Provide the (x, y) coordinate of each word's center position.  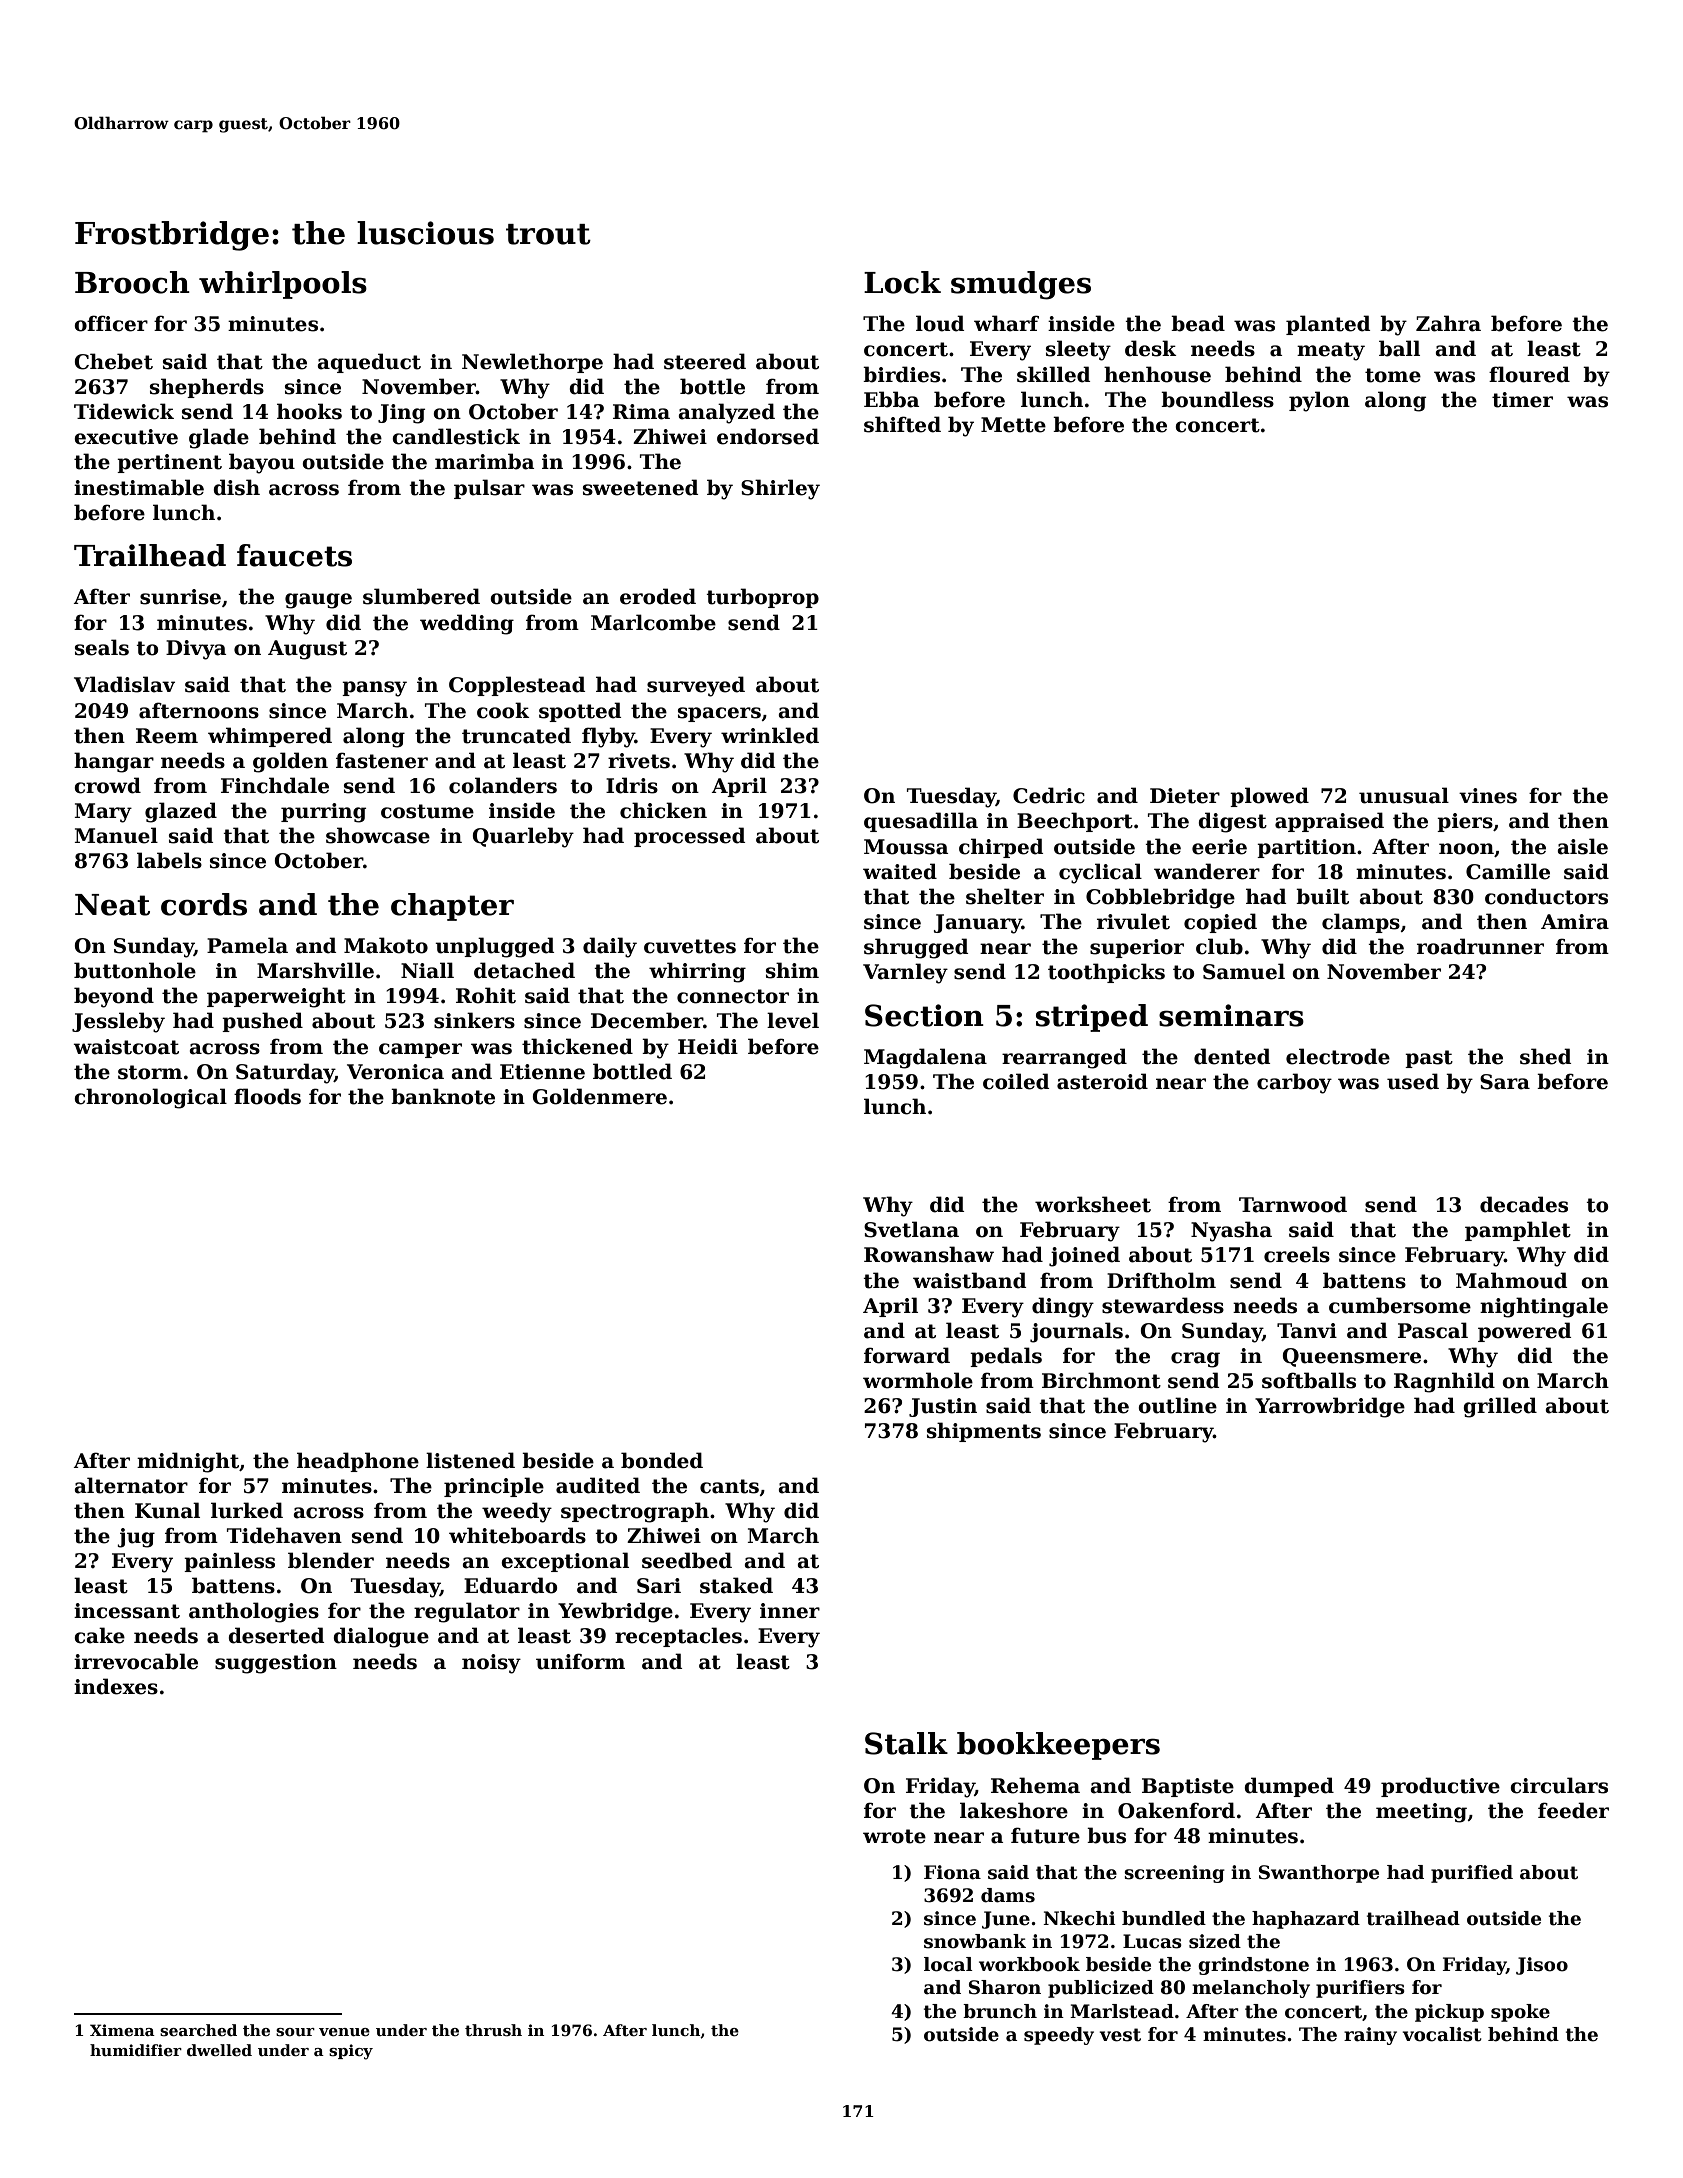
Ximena (122, 2030)
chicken (663, 810)
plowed (1269, 797)
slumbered (421, 596)
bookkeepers (1058, 1746)
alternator (131, 1485)
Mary (103, 813)
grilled (1500, 1407)
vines (1488, 796)
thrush (493, 2030)
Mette (1013, 425)
